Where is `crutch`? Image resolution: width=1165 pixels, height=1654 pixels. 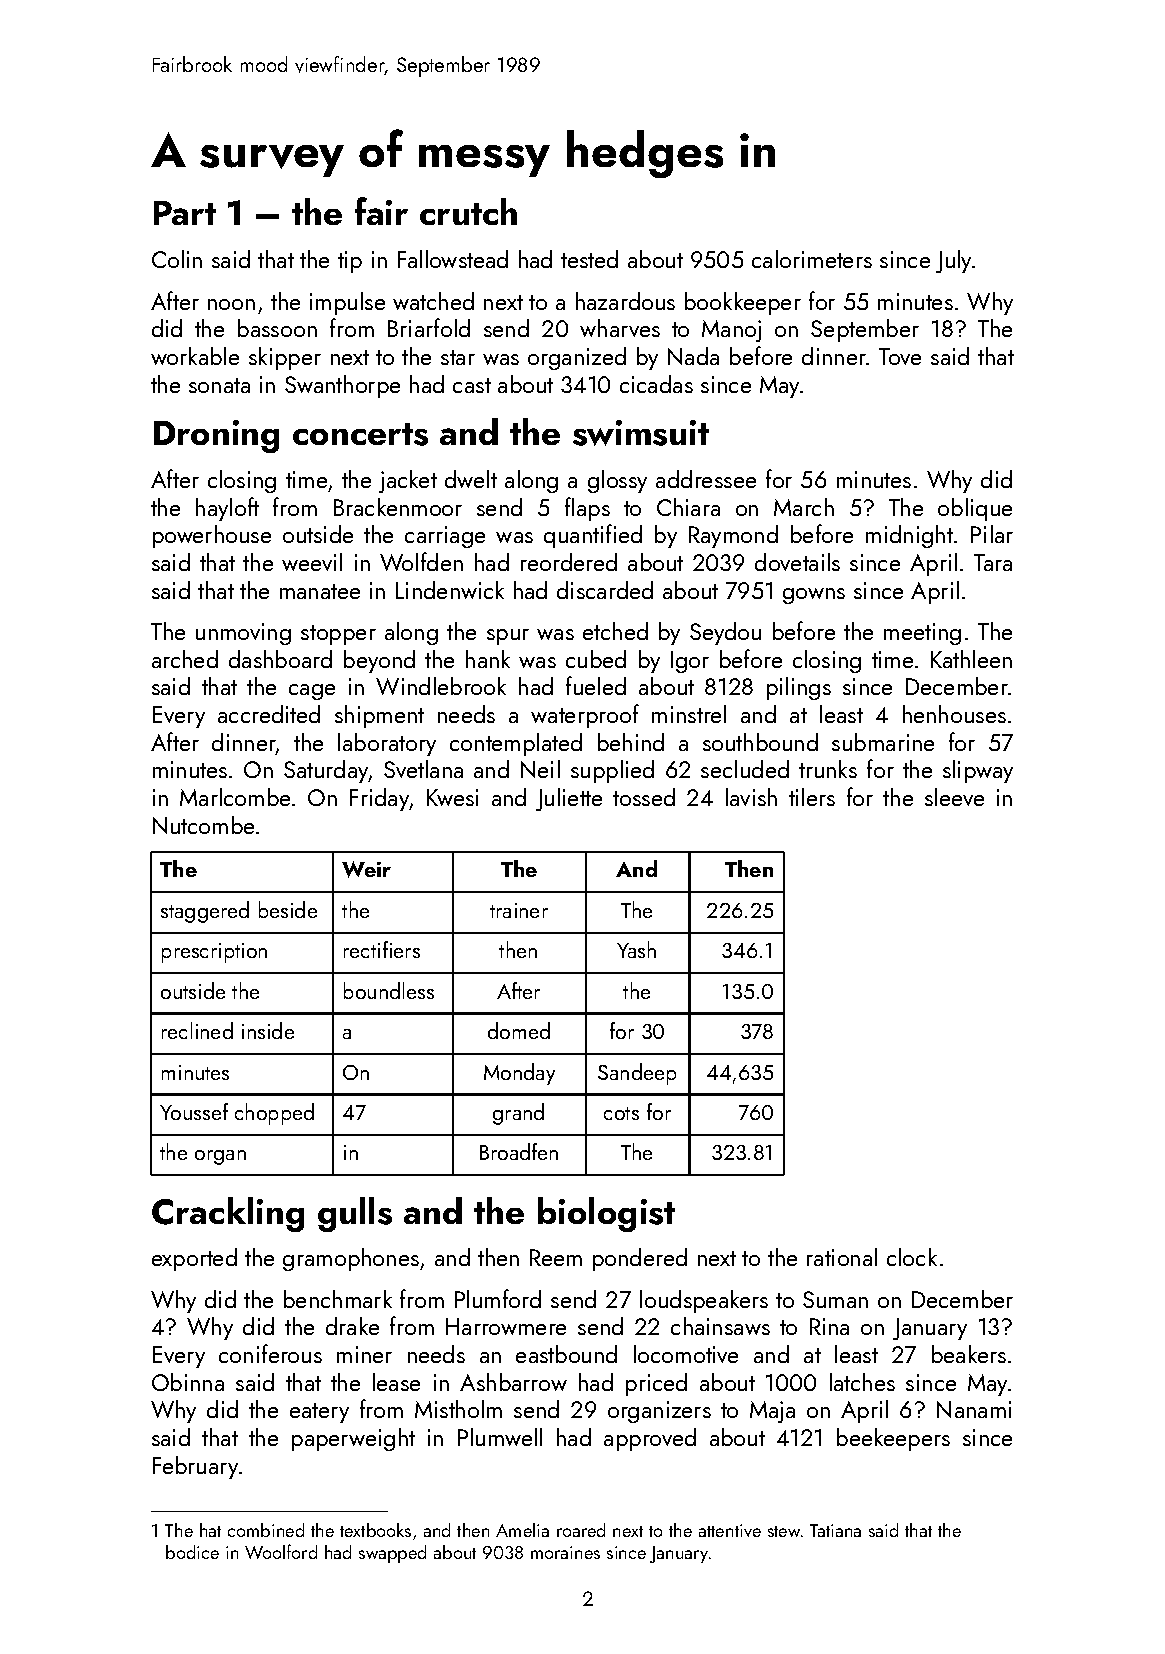 crutch is located at coordinates (468, 211).
